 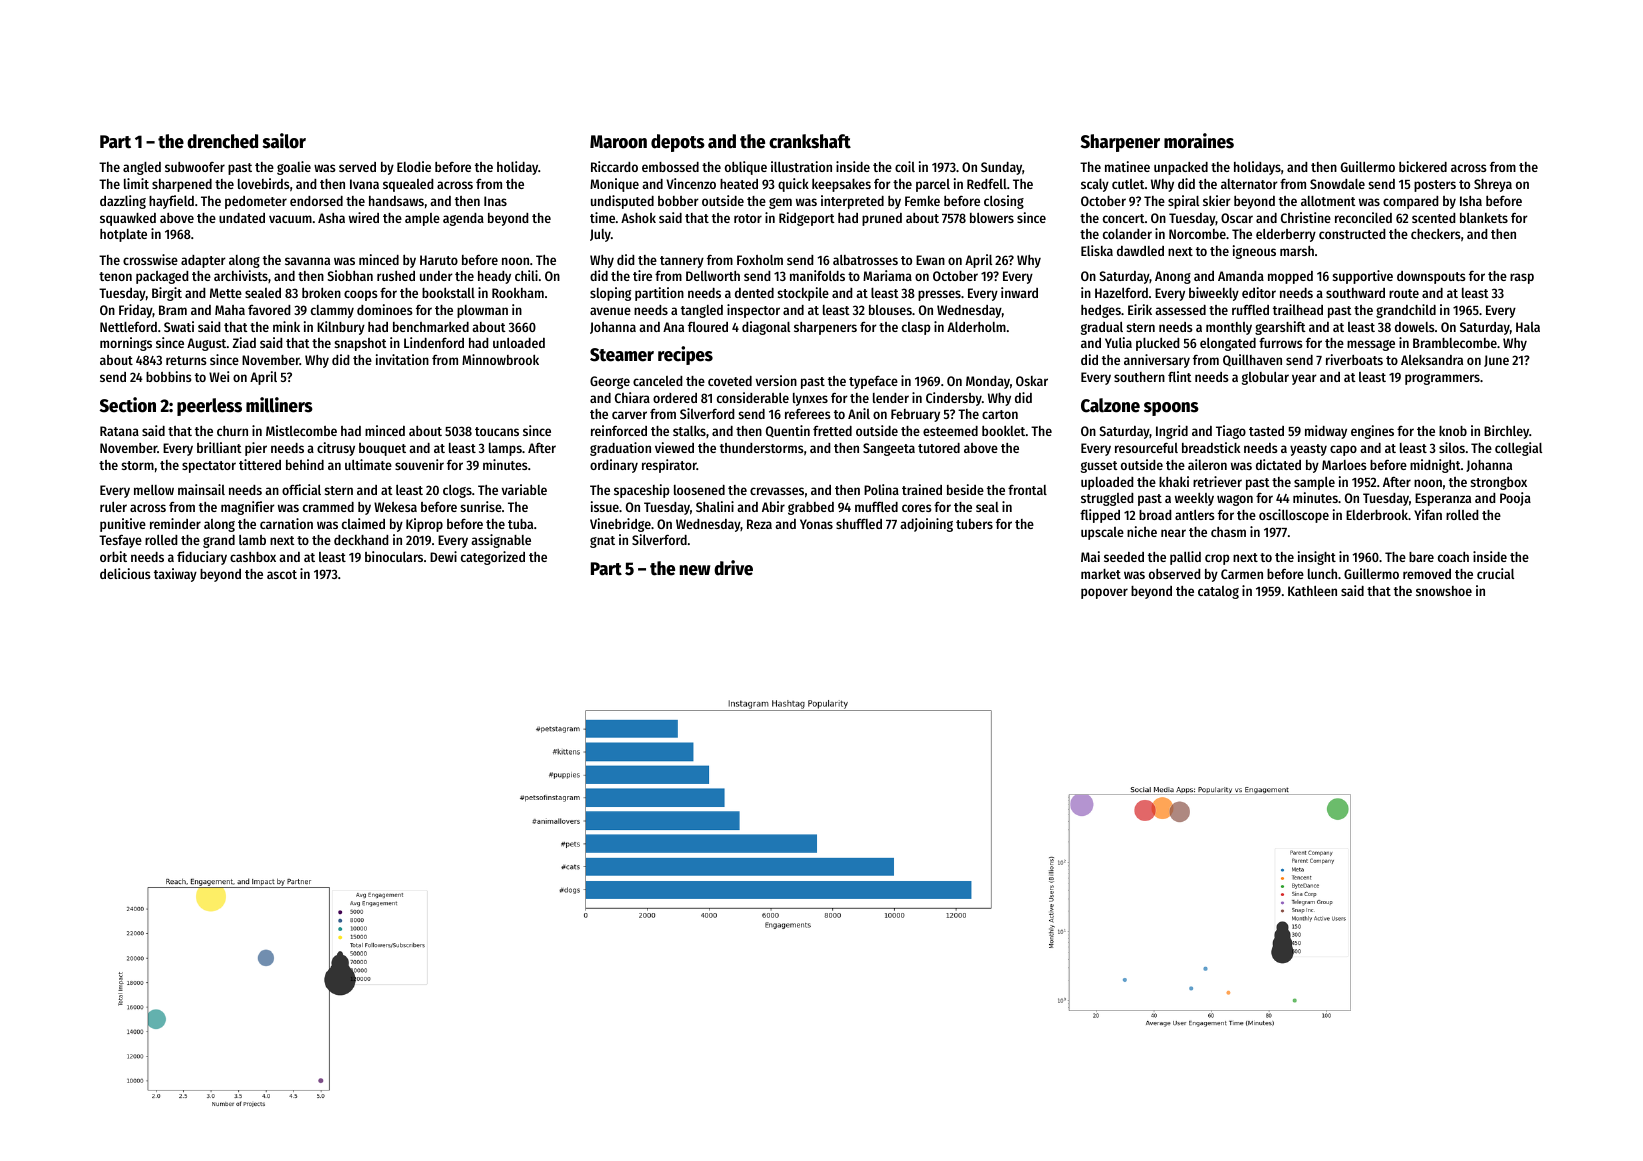 I want to click on rasp, so click(x=1522, y=278).
